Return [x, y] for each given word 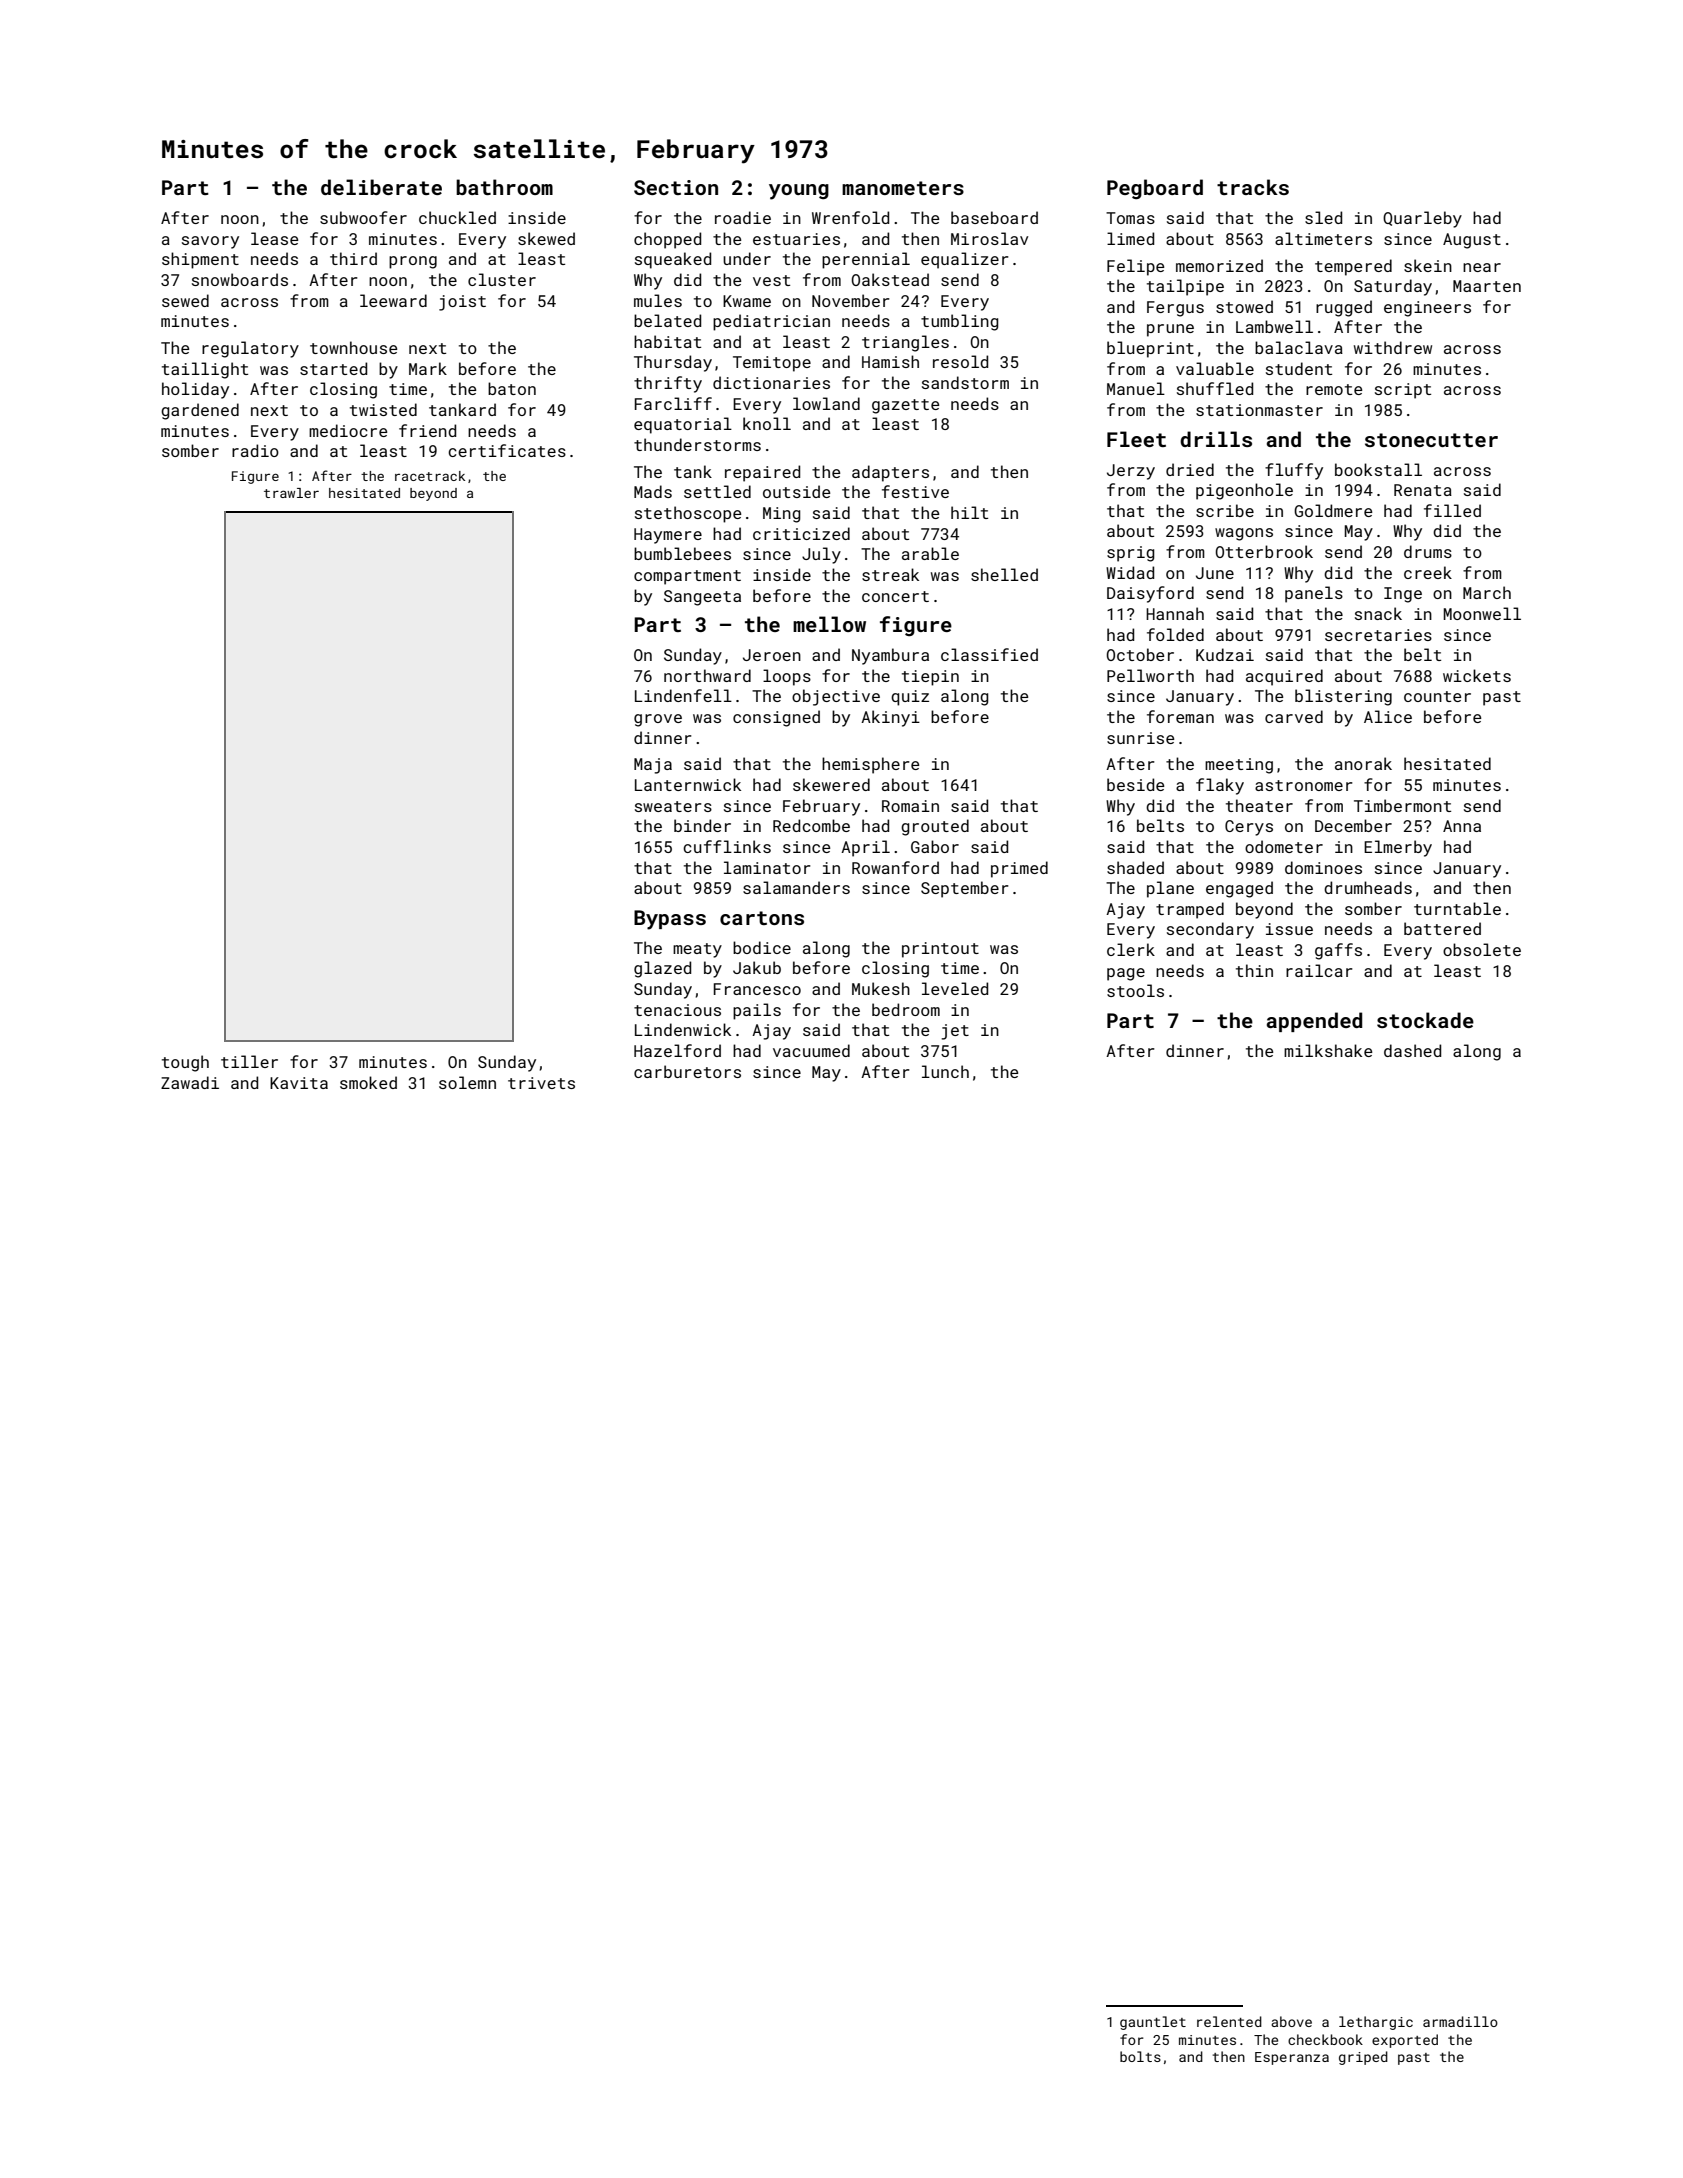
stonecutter [1431, 440]
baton [512, 388]
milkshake [1328, 1050]
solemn [467, 1082]
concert [895, 596]
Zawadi [190, 1082]
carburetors [687, 1071]
